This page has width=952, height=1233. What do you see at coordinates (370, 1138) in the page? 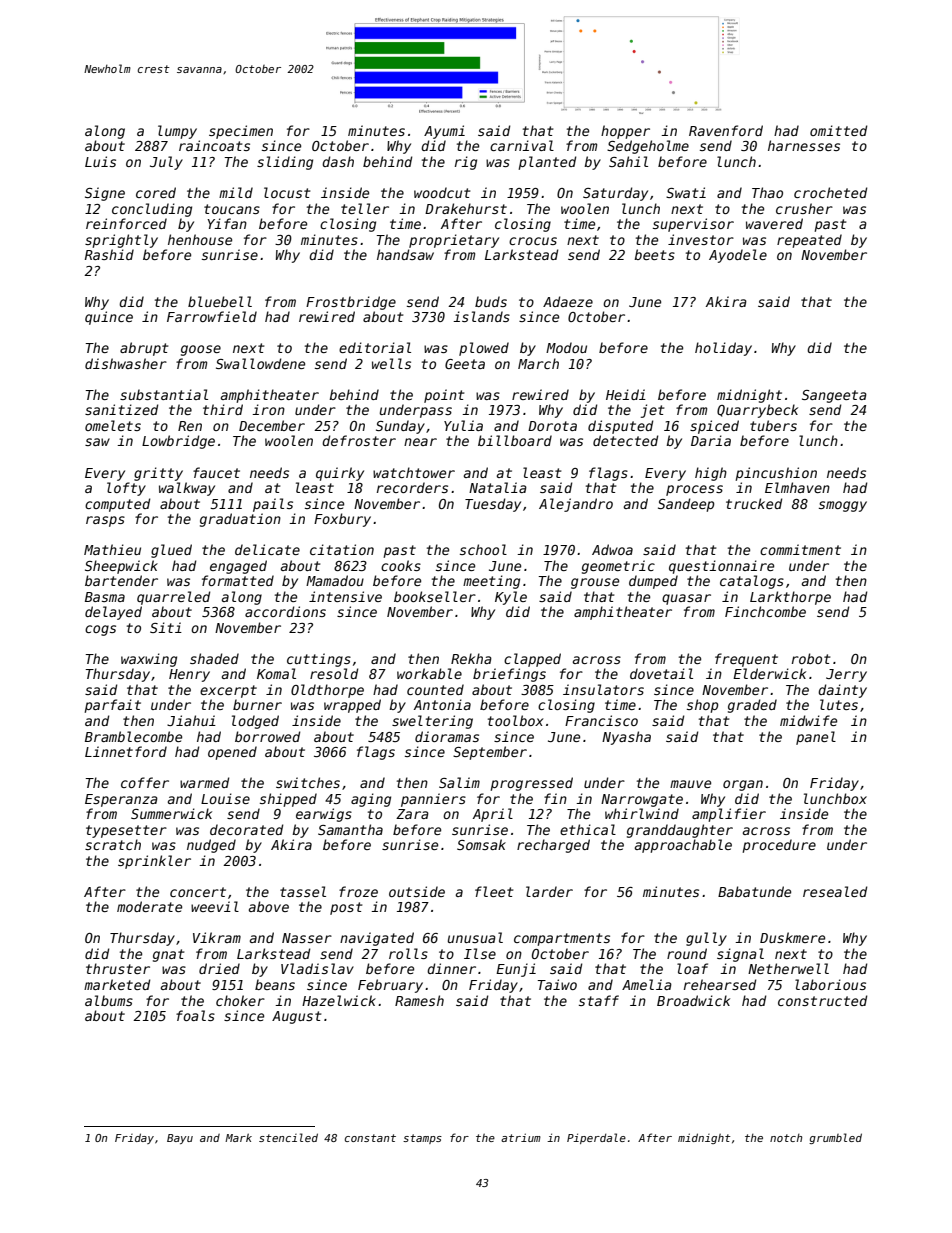
I see `constant` at bounding box center [370, 1138].
